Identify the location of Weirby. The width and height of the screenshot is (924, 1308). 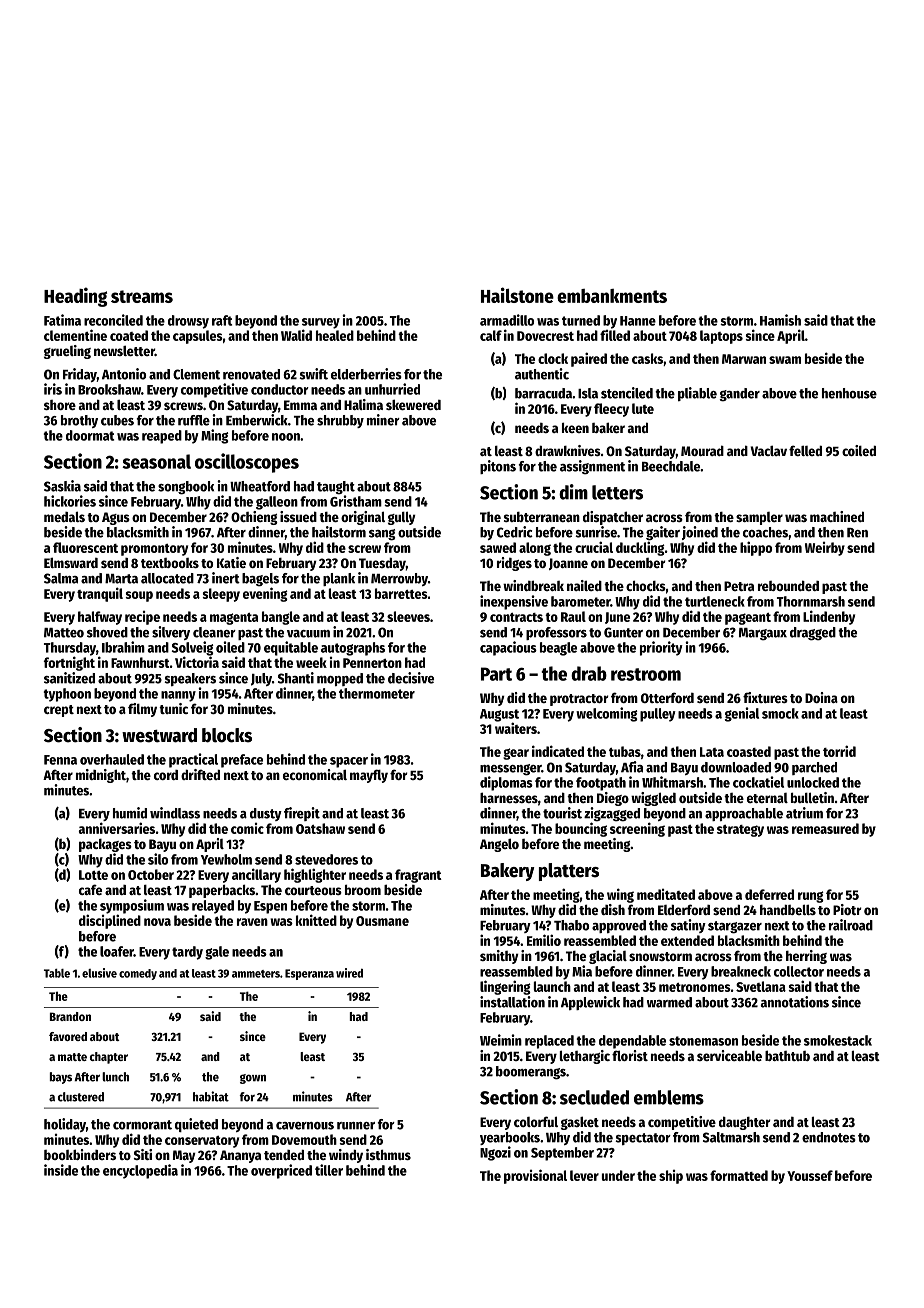
(825, 549).
